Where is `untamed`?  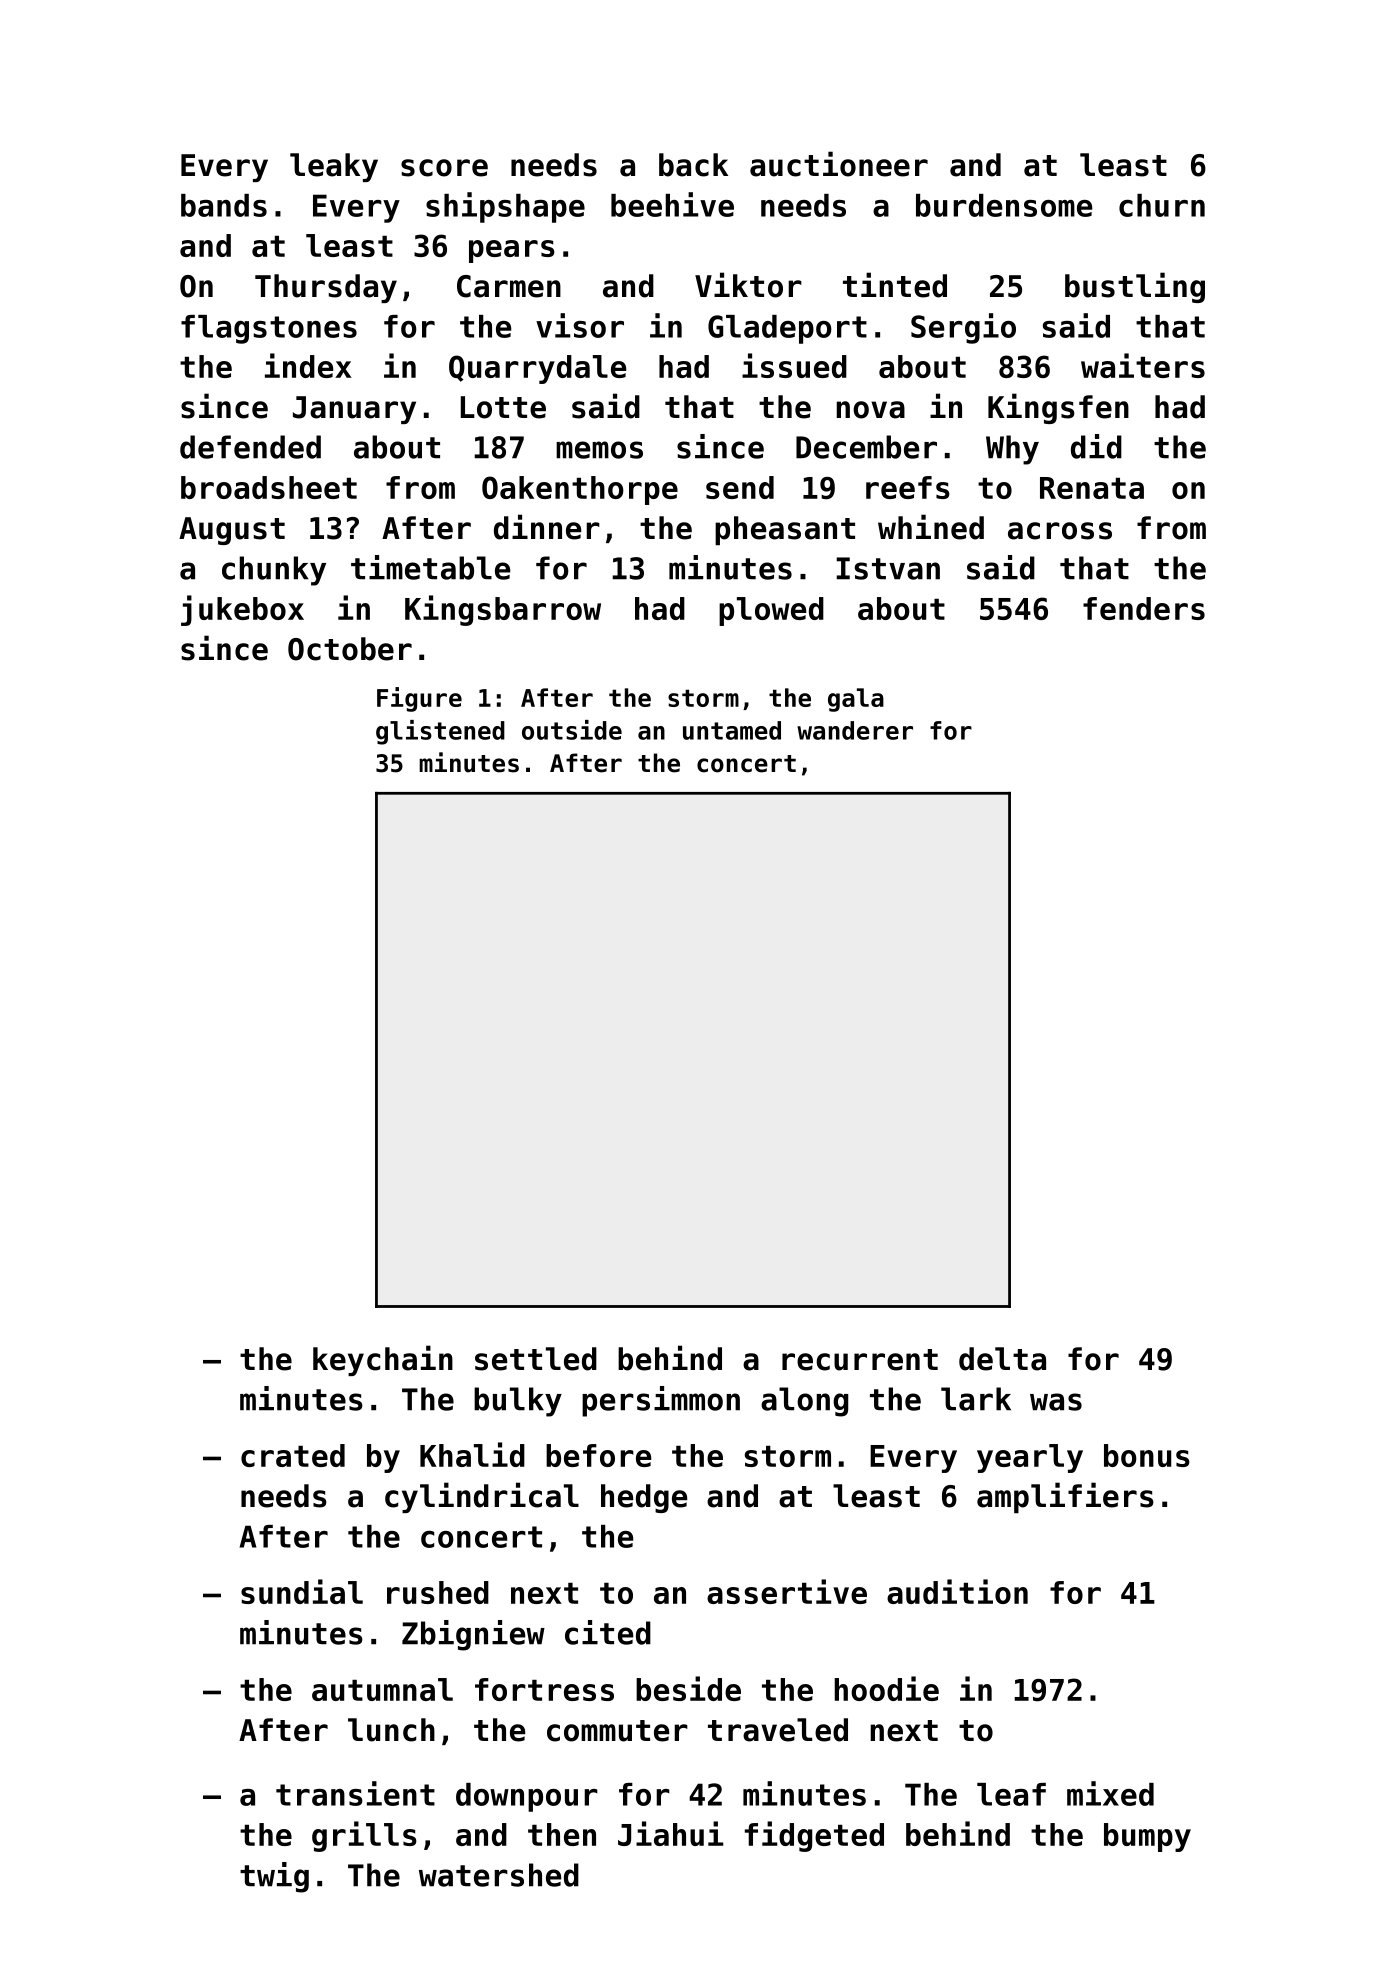
untamed is located at coordinates (732, 730).
